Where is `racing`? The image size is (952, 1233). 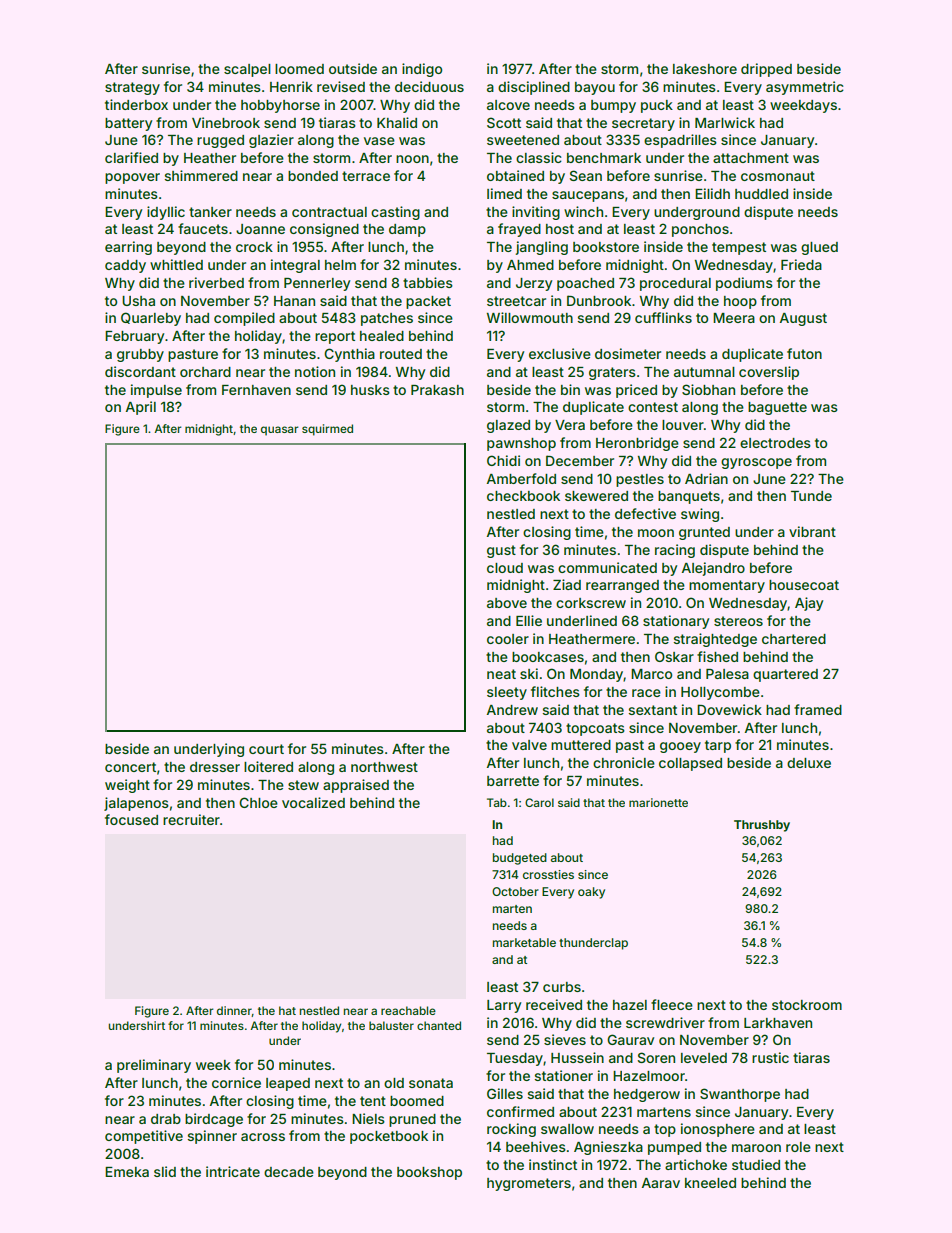 racing is located at coordinates (675, 551).
